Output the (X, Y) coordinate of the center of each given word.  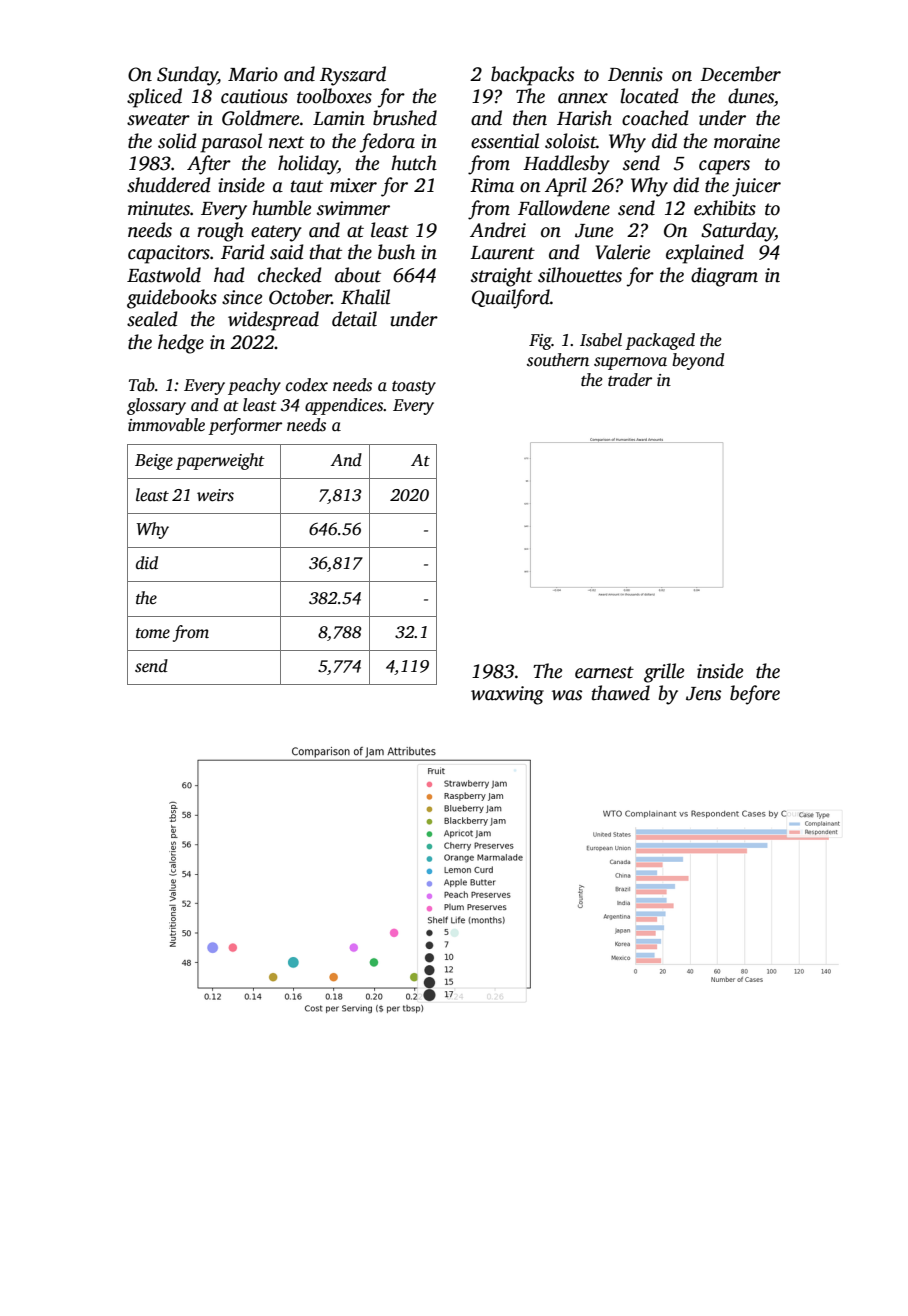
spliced (154, 98)
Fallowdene (564, 208)
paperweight (220, 461)
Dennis (635, 74)
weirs (215, 495)
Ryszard (353, 76)
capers (724, 167)
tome (153, 633)
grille (664, 673)
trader (630, 379)
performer (245, 426)
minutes (159, 208)
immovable (166, 425)
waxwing (507, 695)
